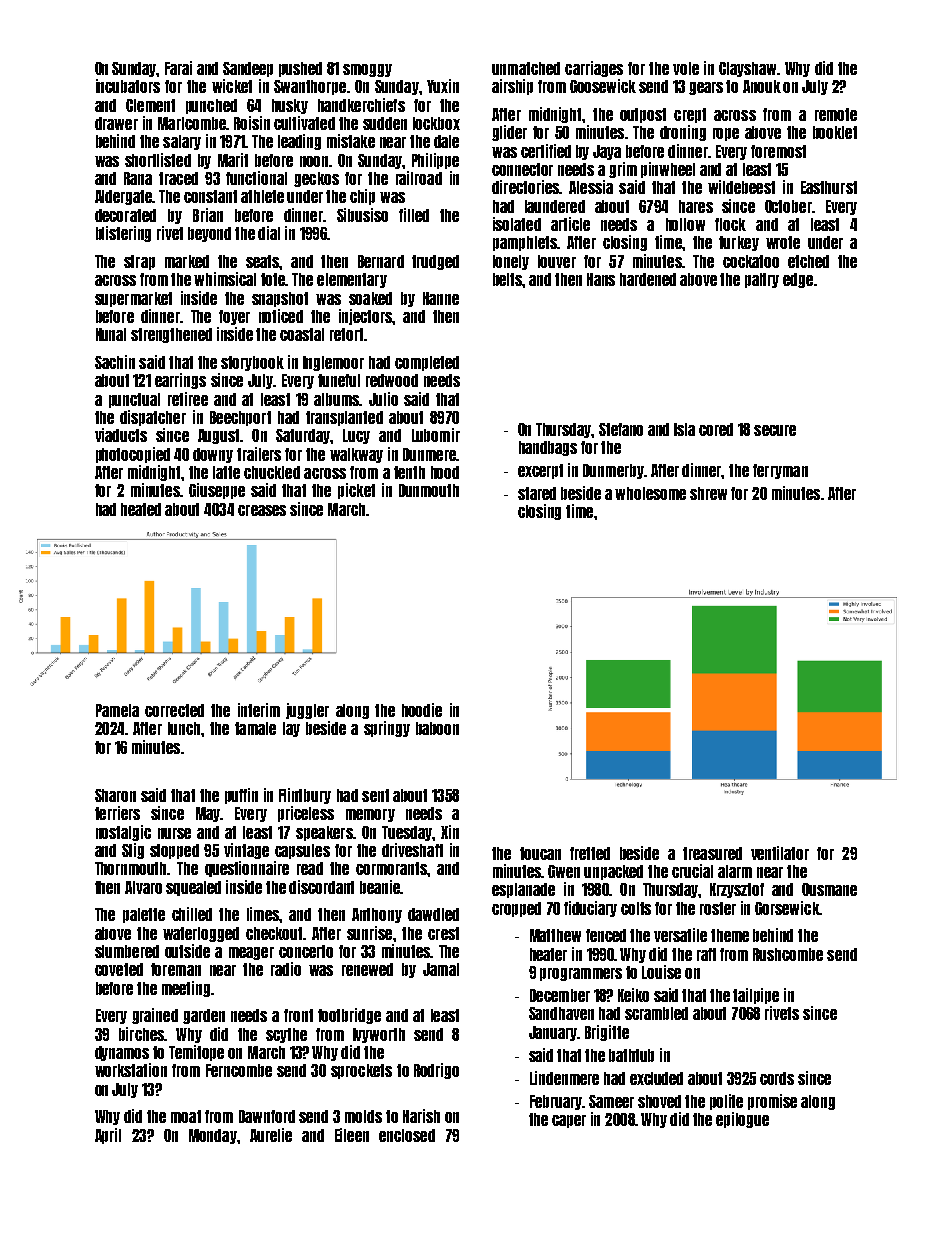  I want to click on wholesome, so click(650, 493).
